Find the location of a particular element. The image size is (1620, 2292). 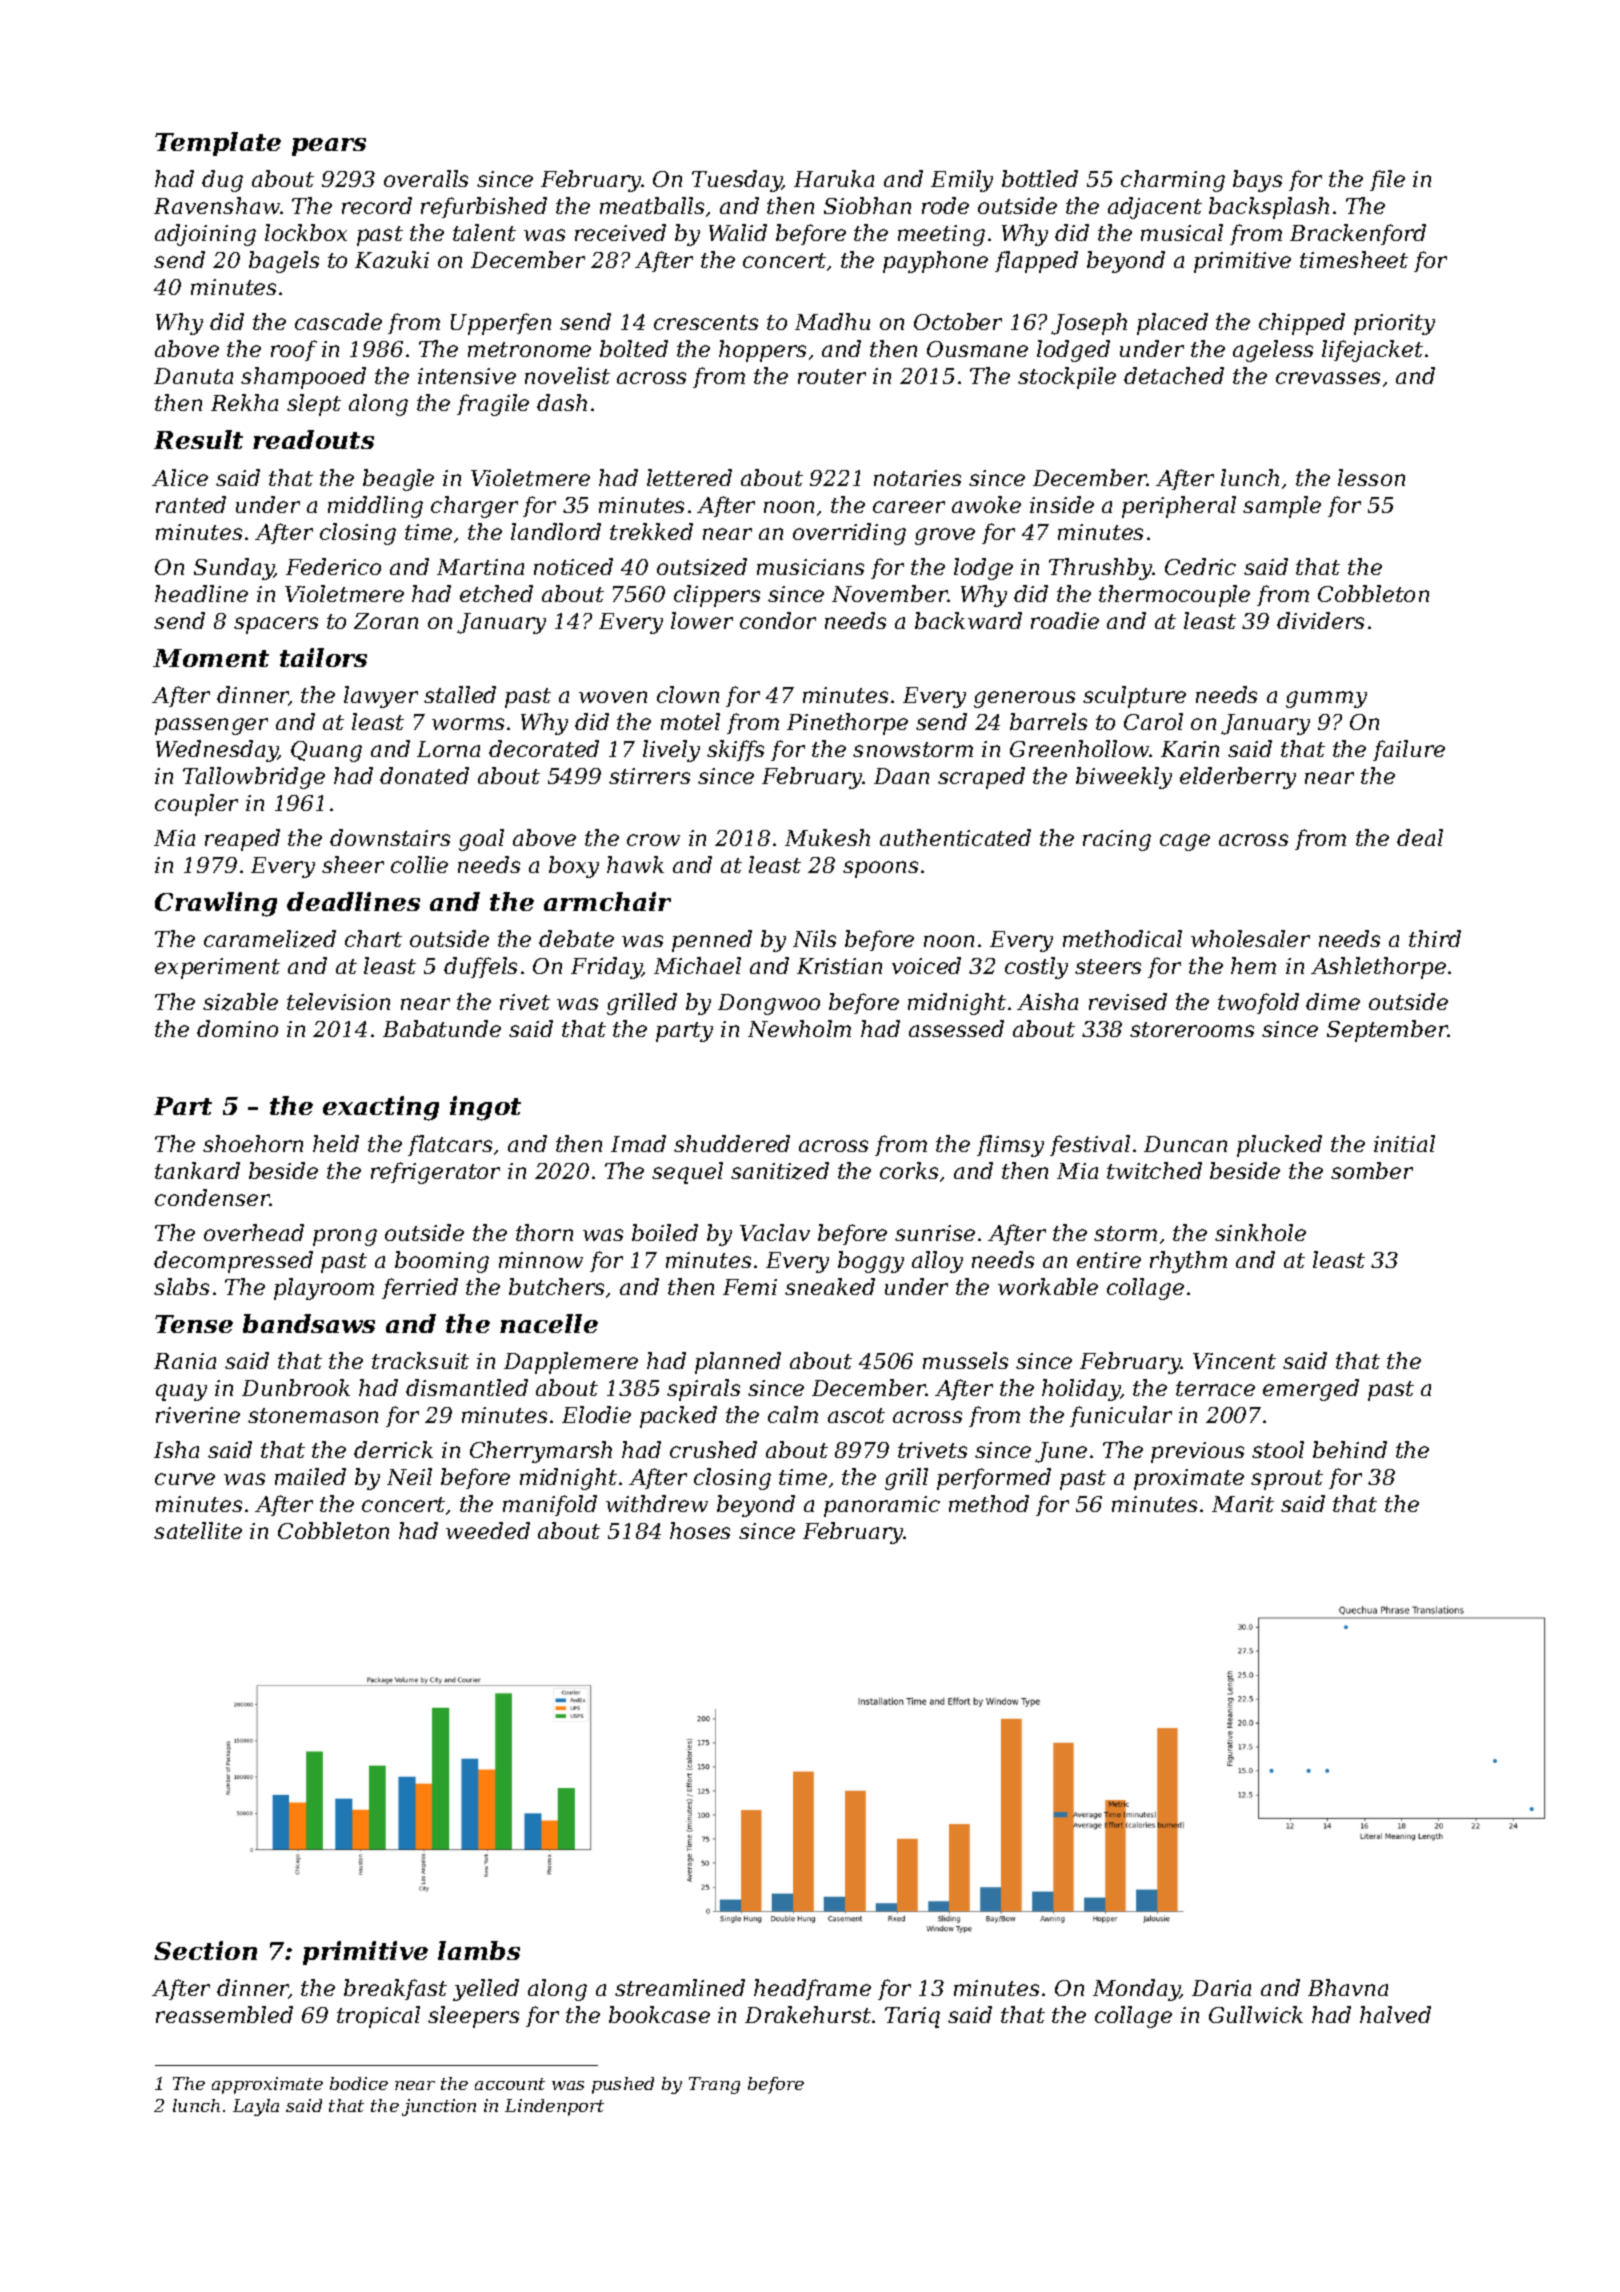

sanitized is located at coordinates (780, 1171).
